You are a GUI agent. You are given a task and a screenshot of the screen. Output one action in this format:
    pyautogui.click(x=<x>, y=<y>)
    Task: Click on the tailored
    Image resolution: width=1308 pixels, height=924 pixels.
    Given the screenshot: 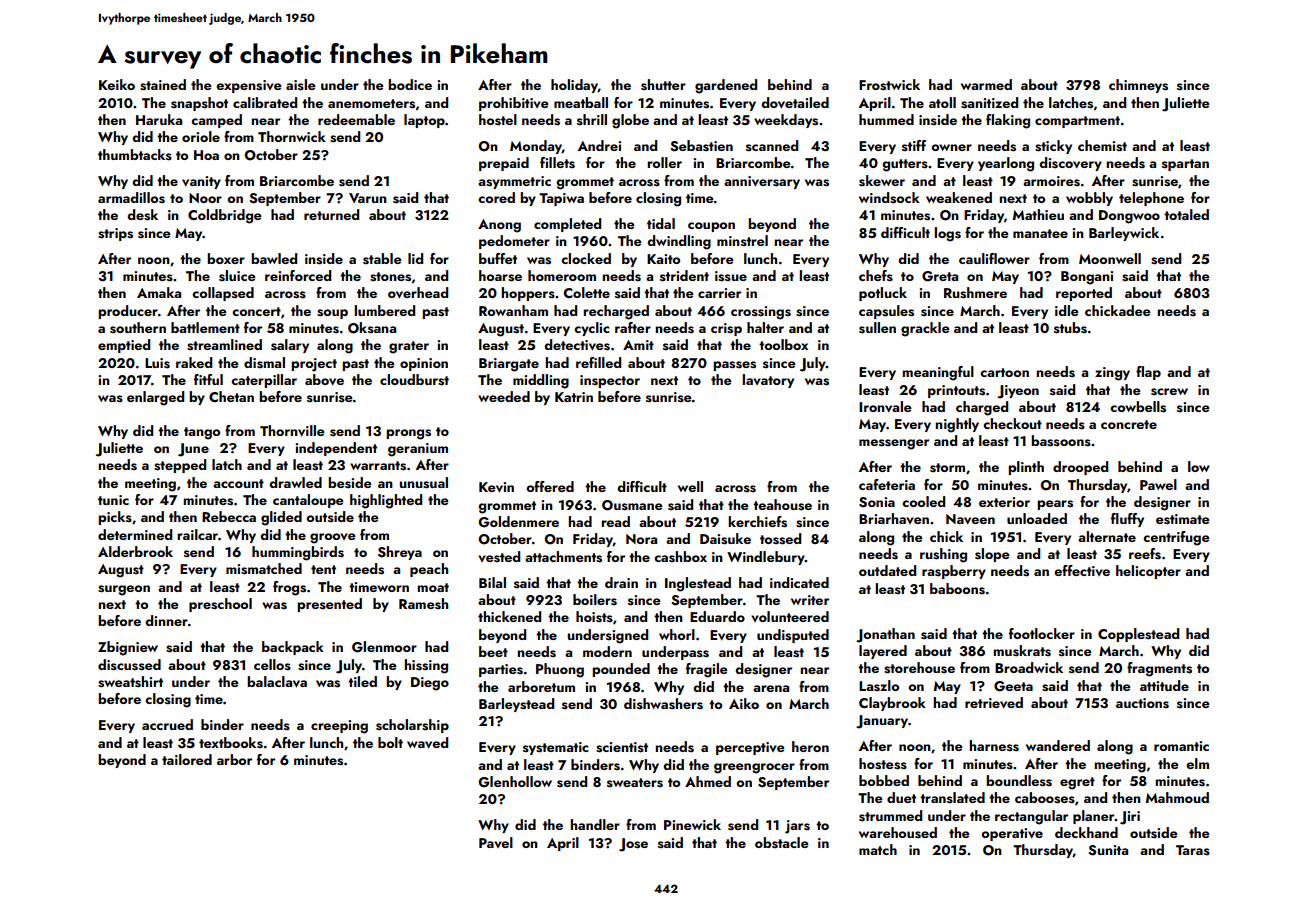 What is the action you would take?
    pyautogui.click(x=187, y=759)
